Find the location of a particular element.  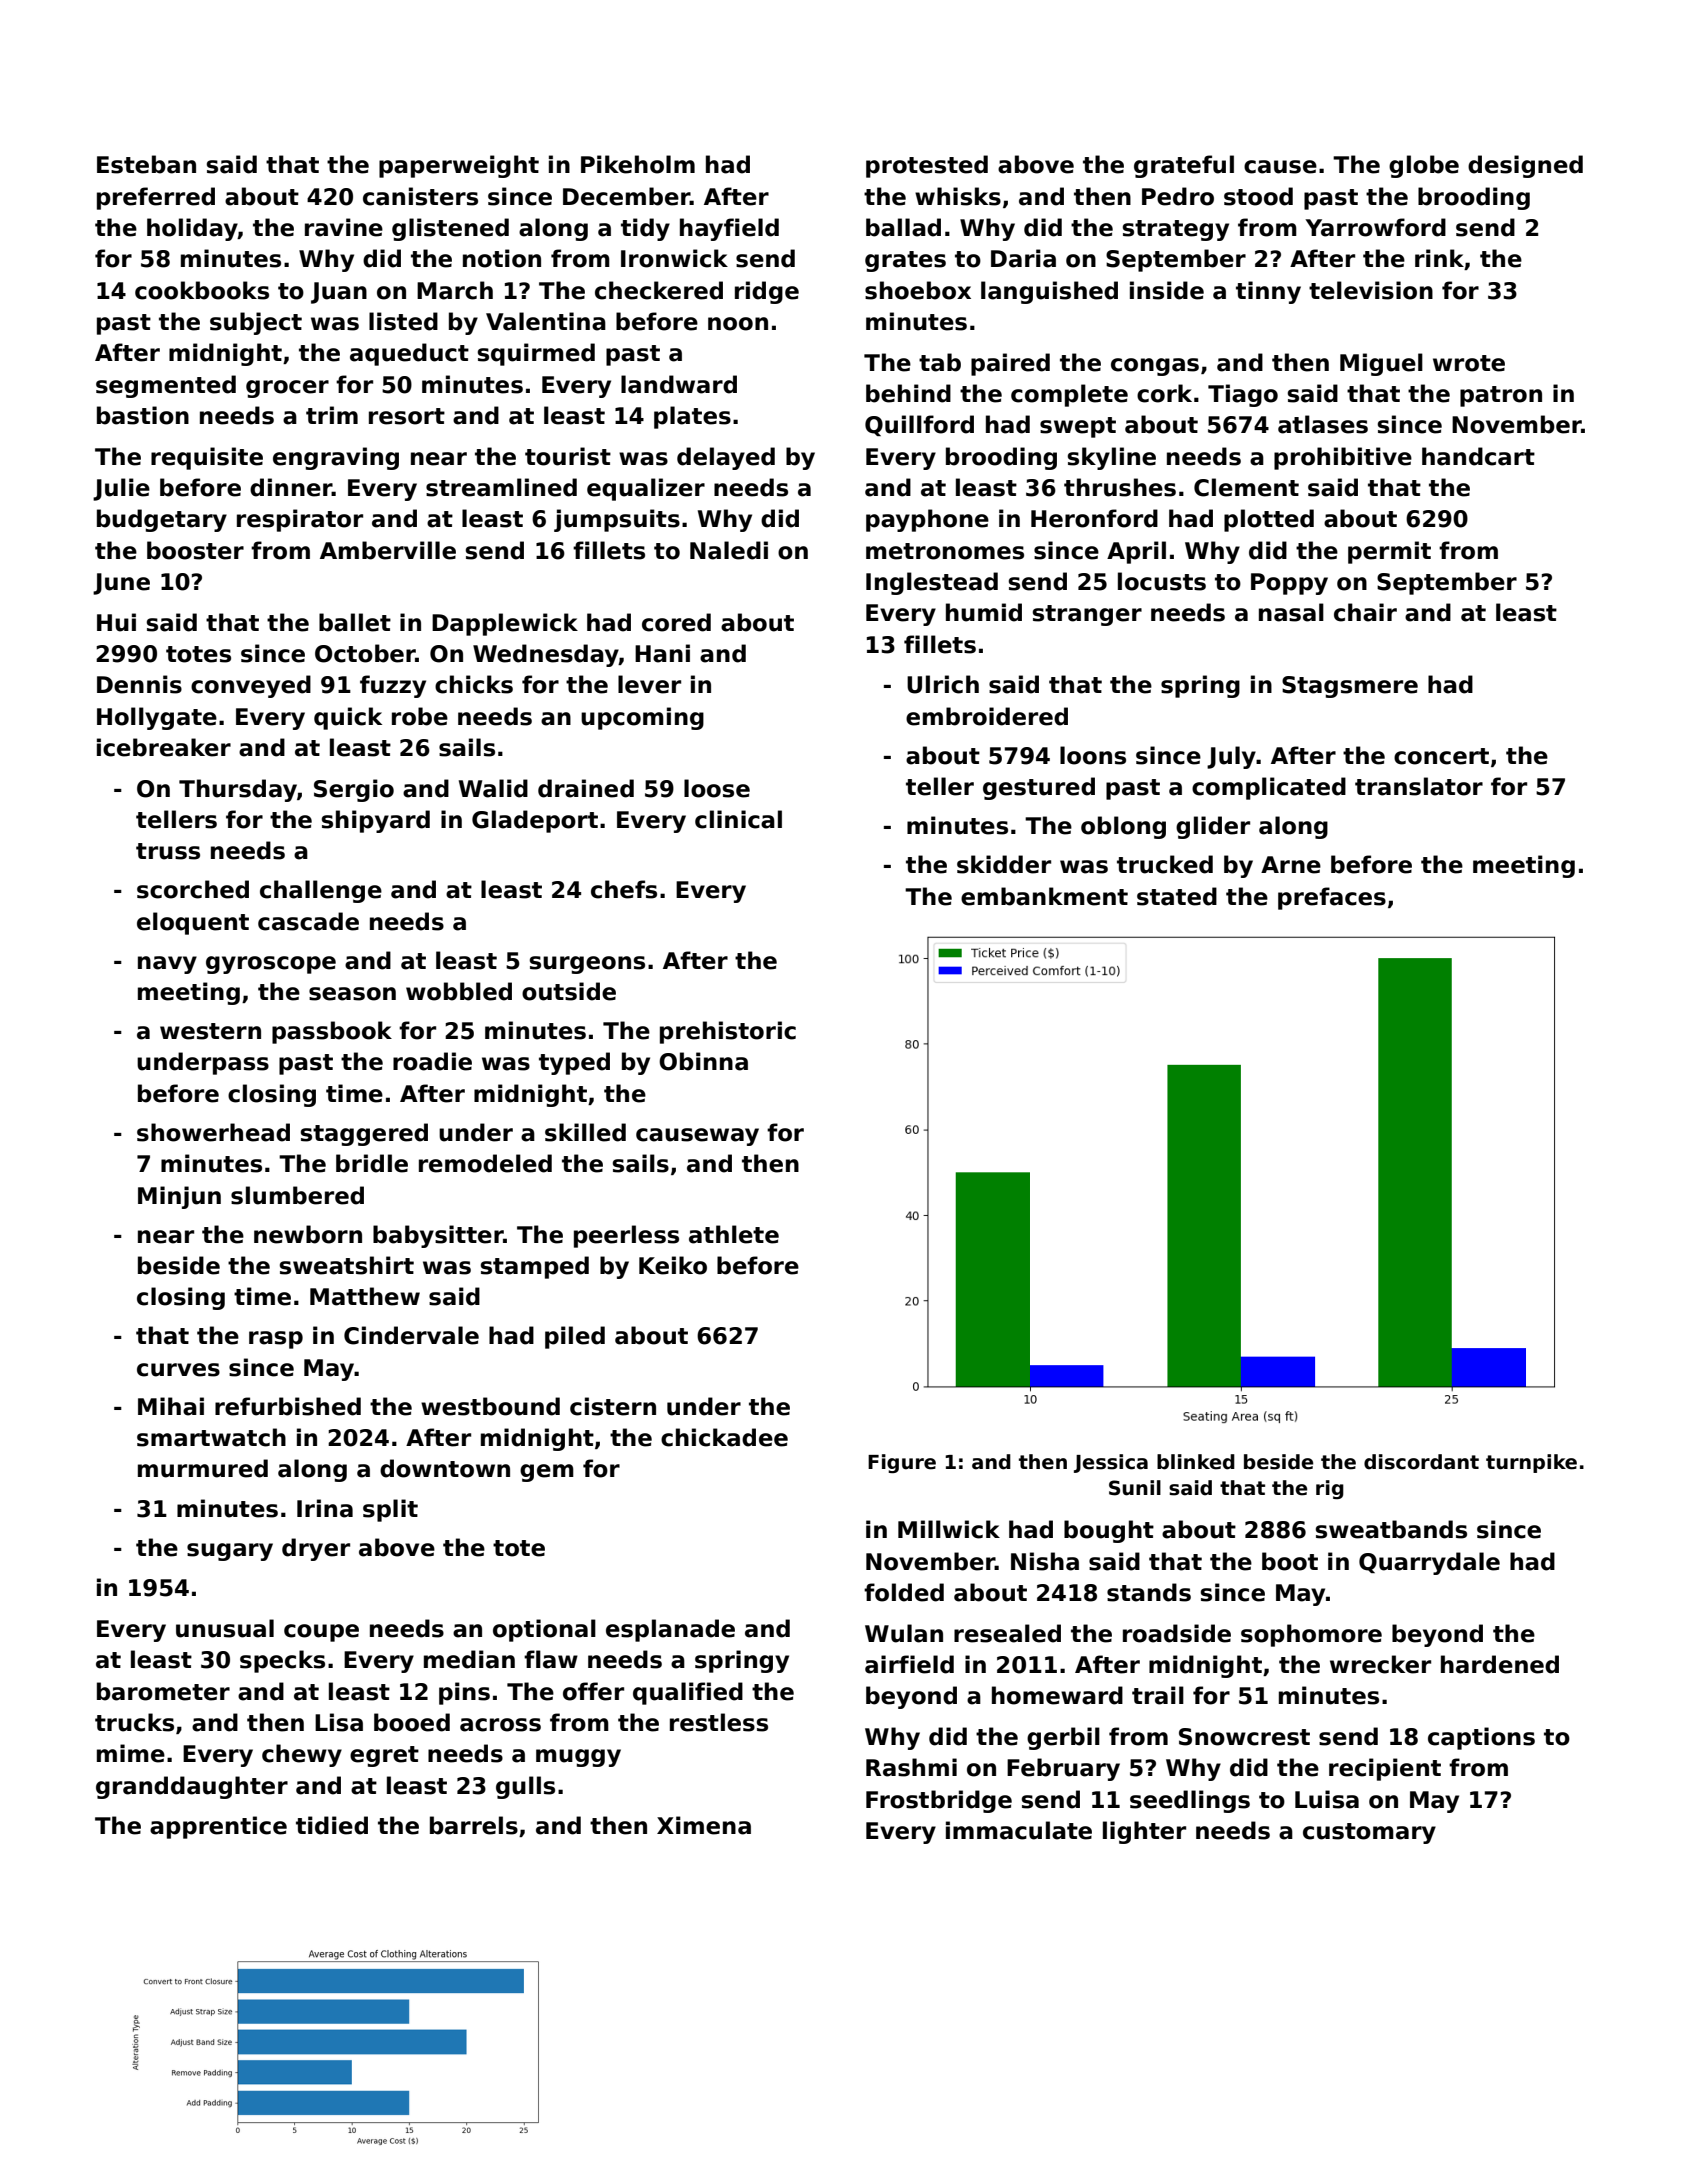

rink is located at coordinates (1439, 258).
